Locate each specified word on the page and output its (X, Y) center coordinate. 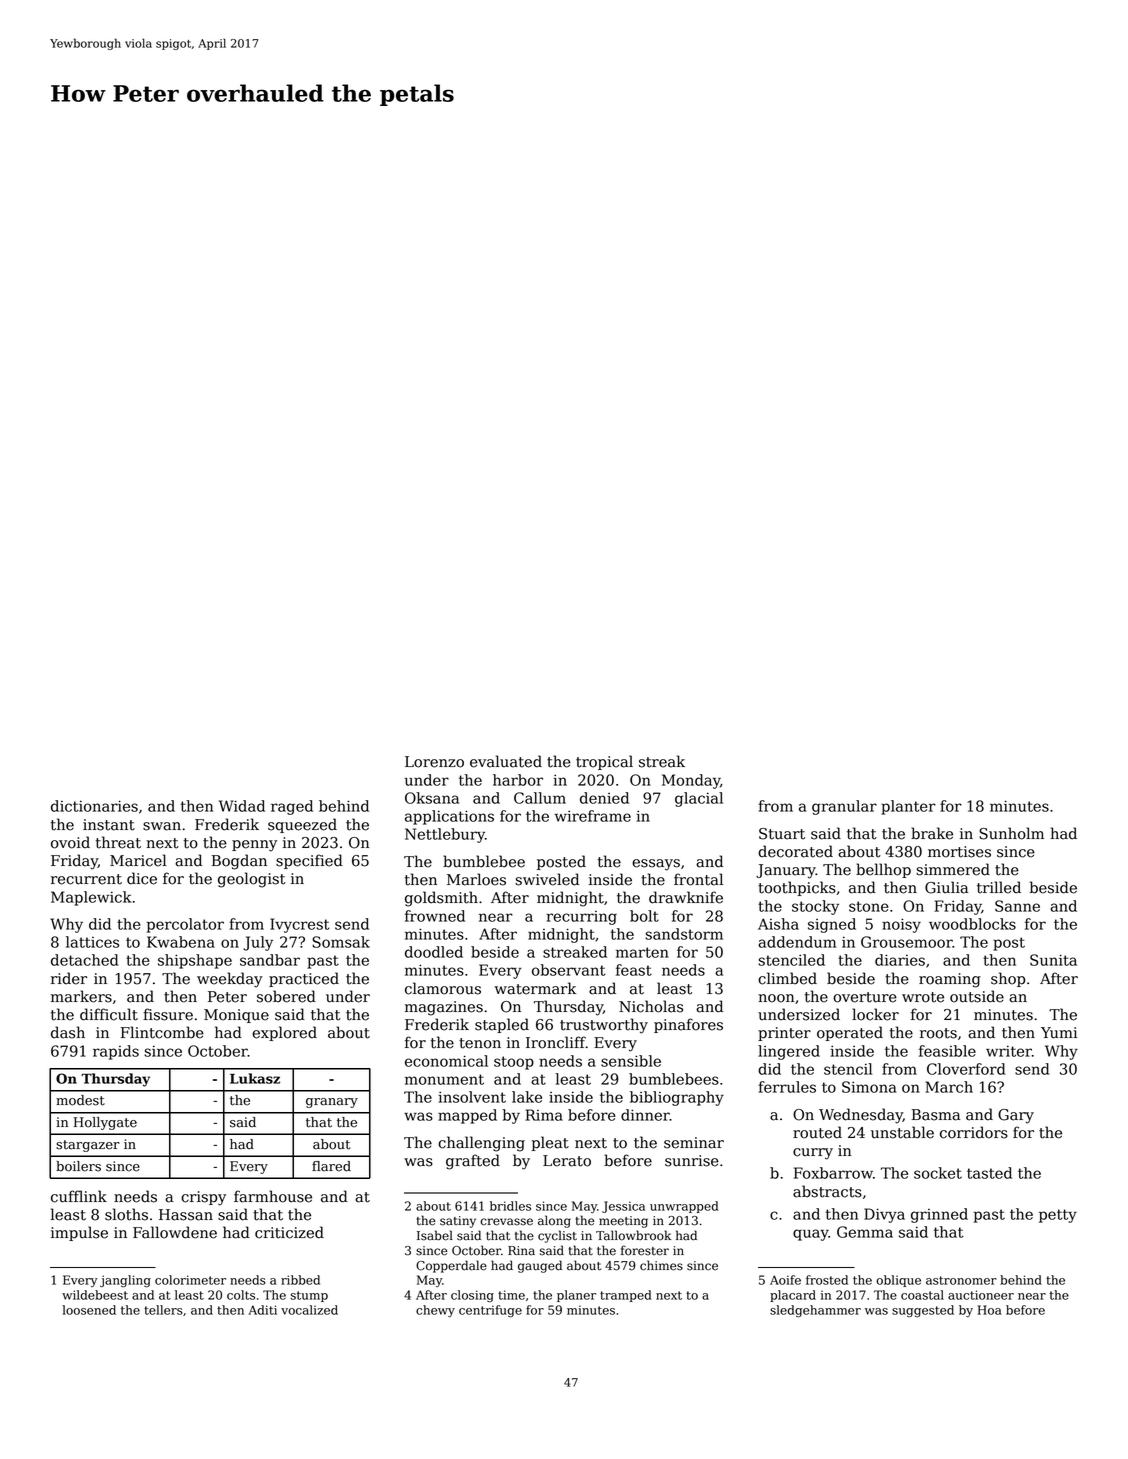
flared (331, 1166)
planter (908, 807)
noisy (901, 925)
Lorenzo (434, 762)
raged (292, 807)
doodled (434, 952)
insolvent (472, 1097)
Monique (236, 1016)
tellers (163, 1310)
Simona (869, 1087)
